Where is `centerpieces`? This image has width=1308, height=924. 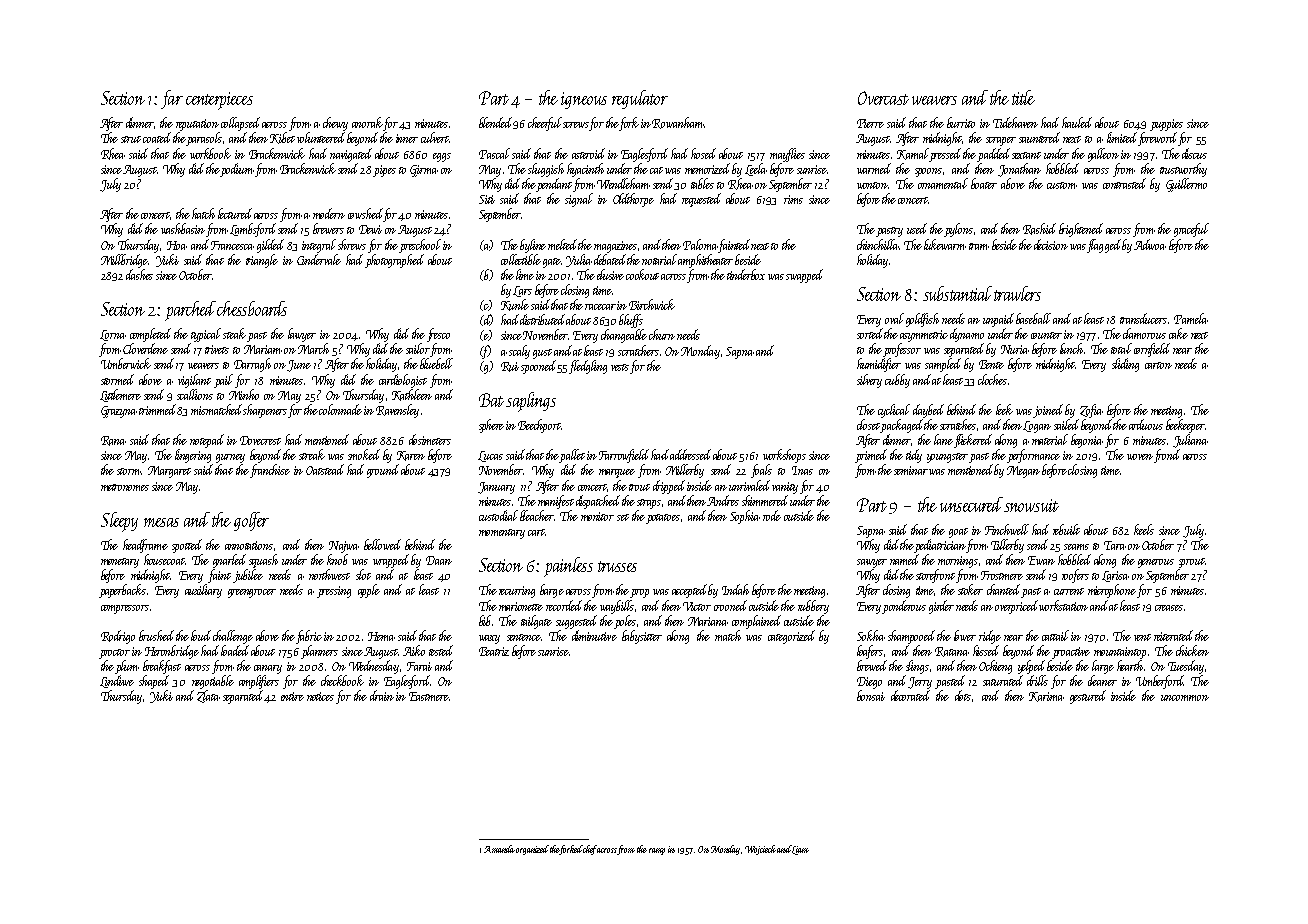
centerpieces is located at coordinates (219, 101).
